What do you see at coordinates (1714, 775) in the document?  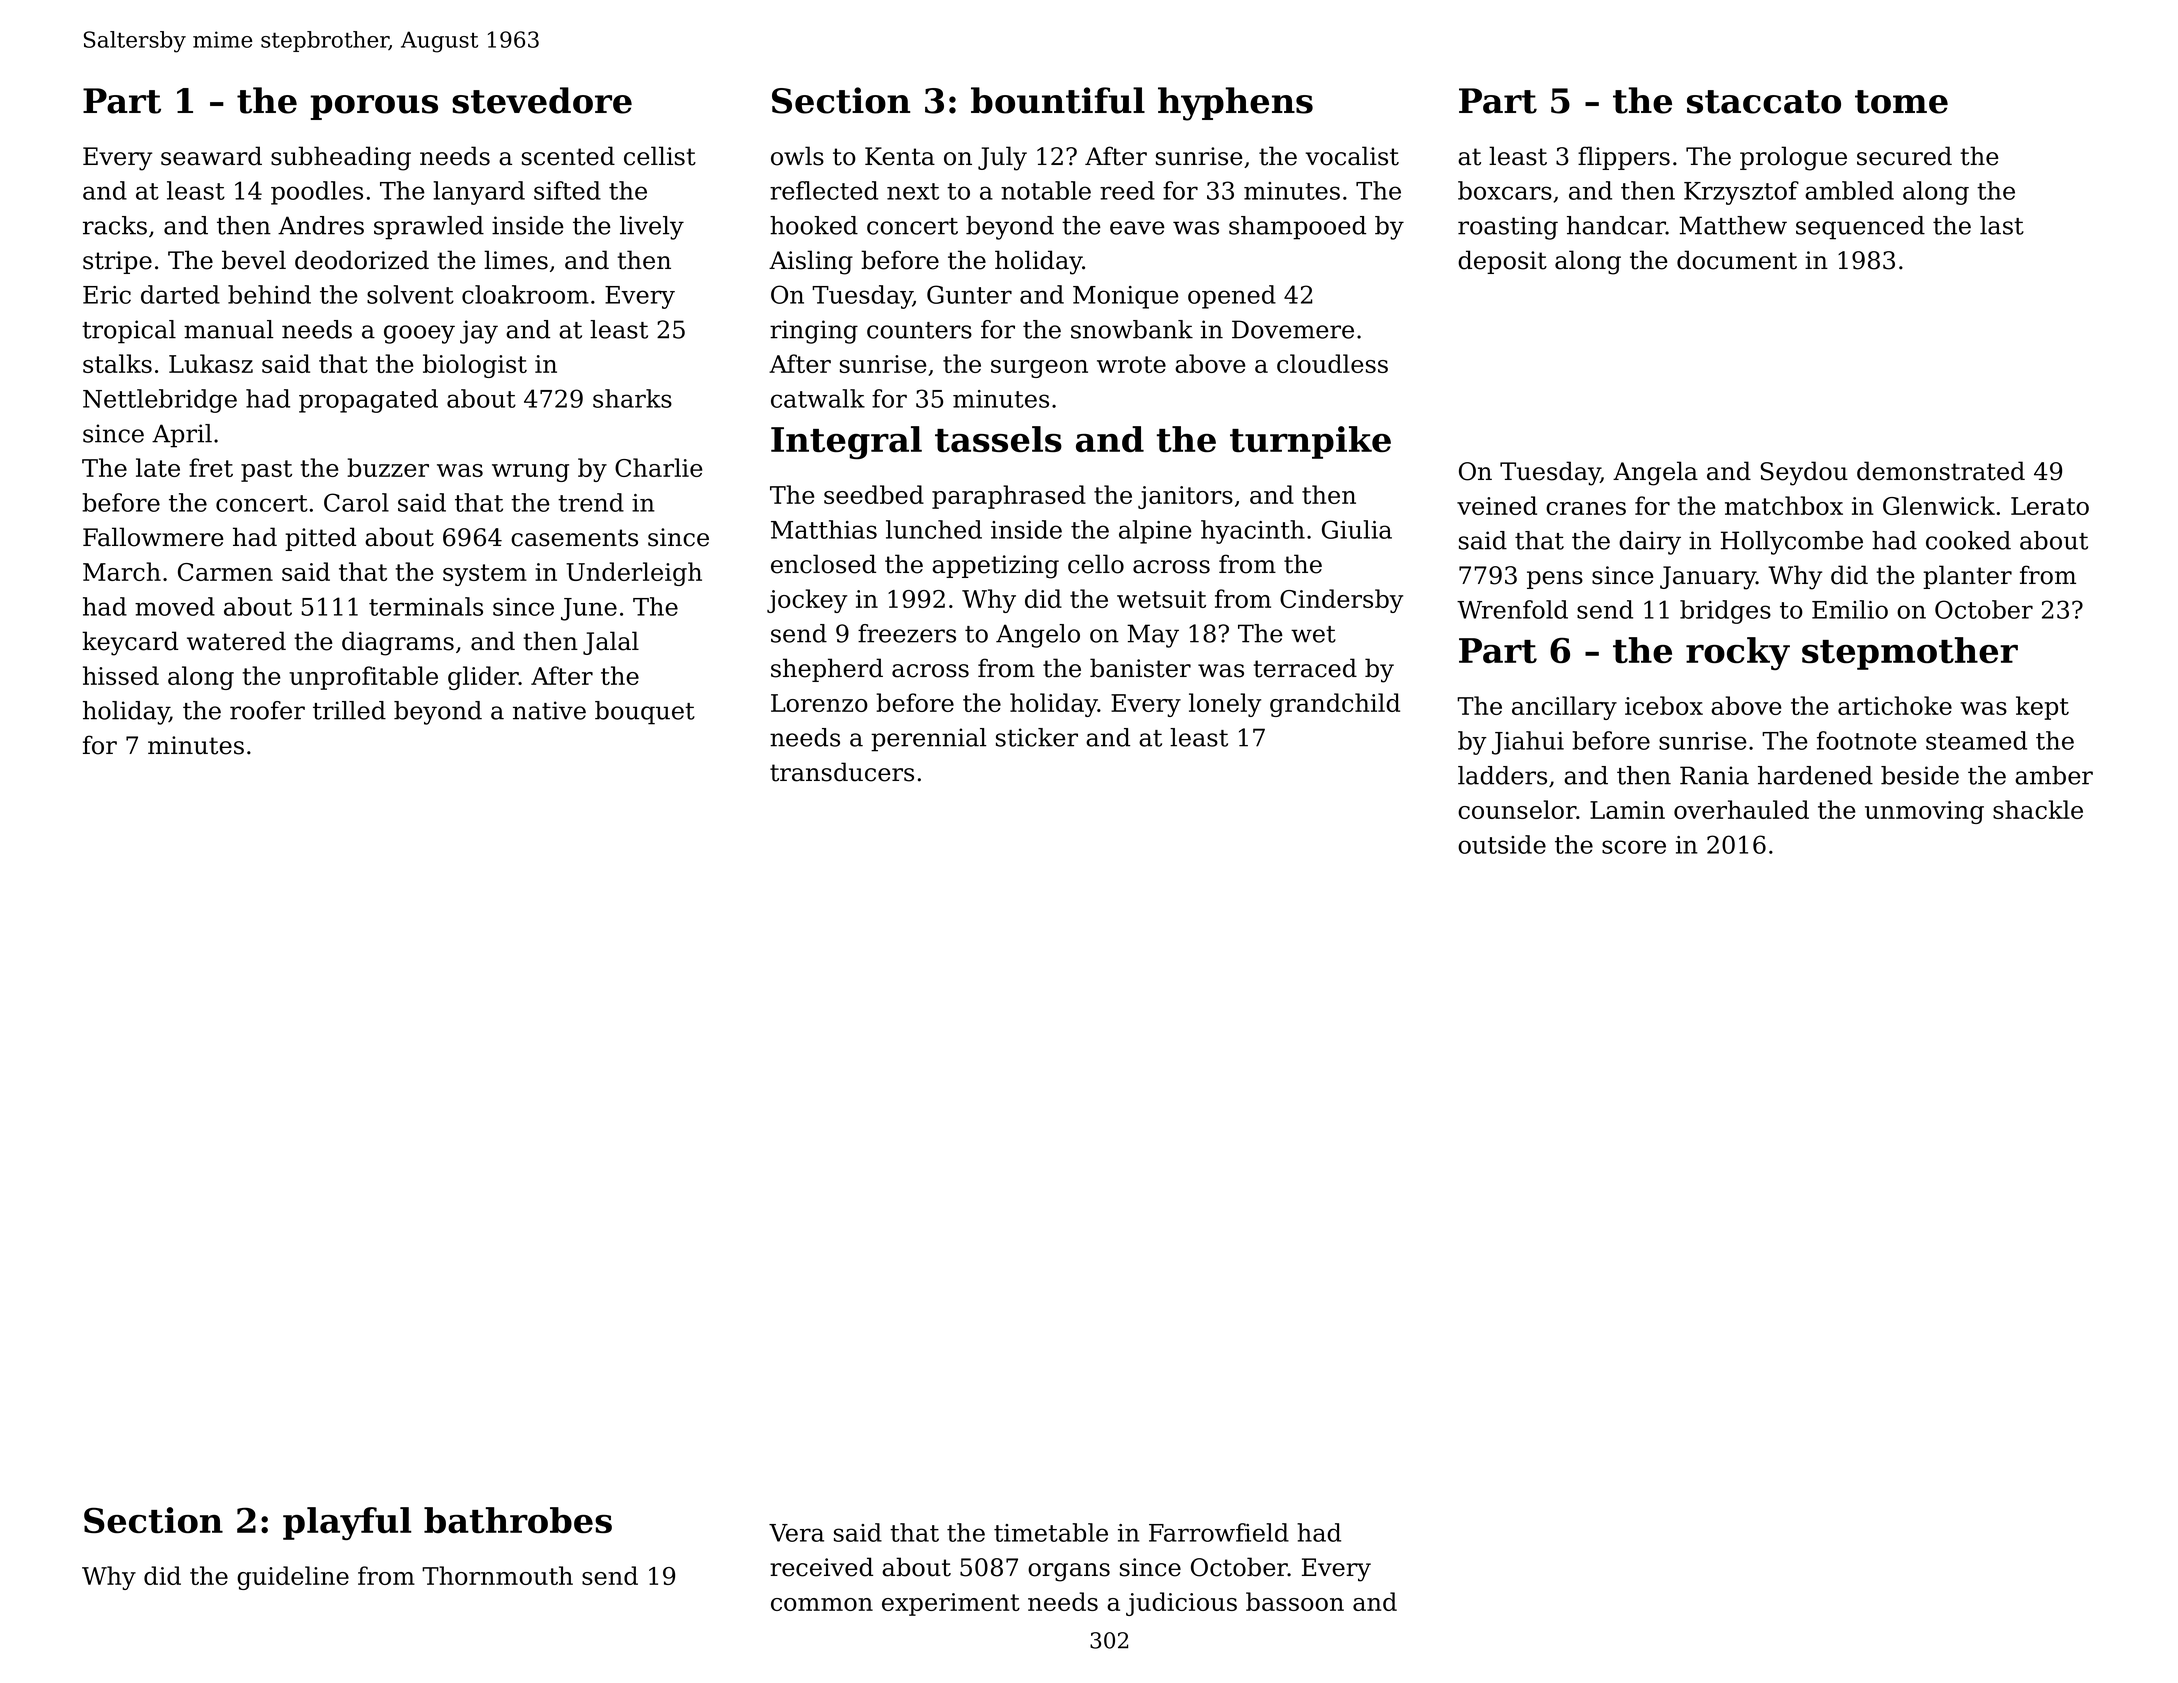 I see `Rania` at bounding box center [1714, 775].
